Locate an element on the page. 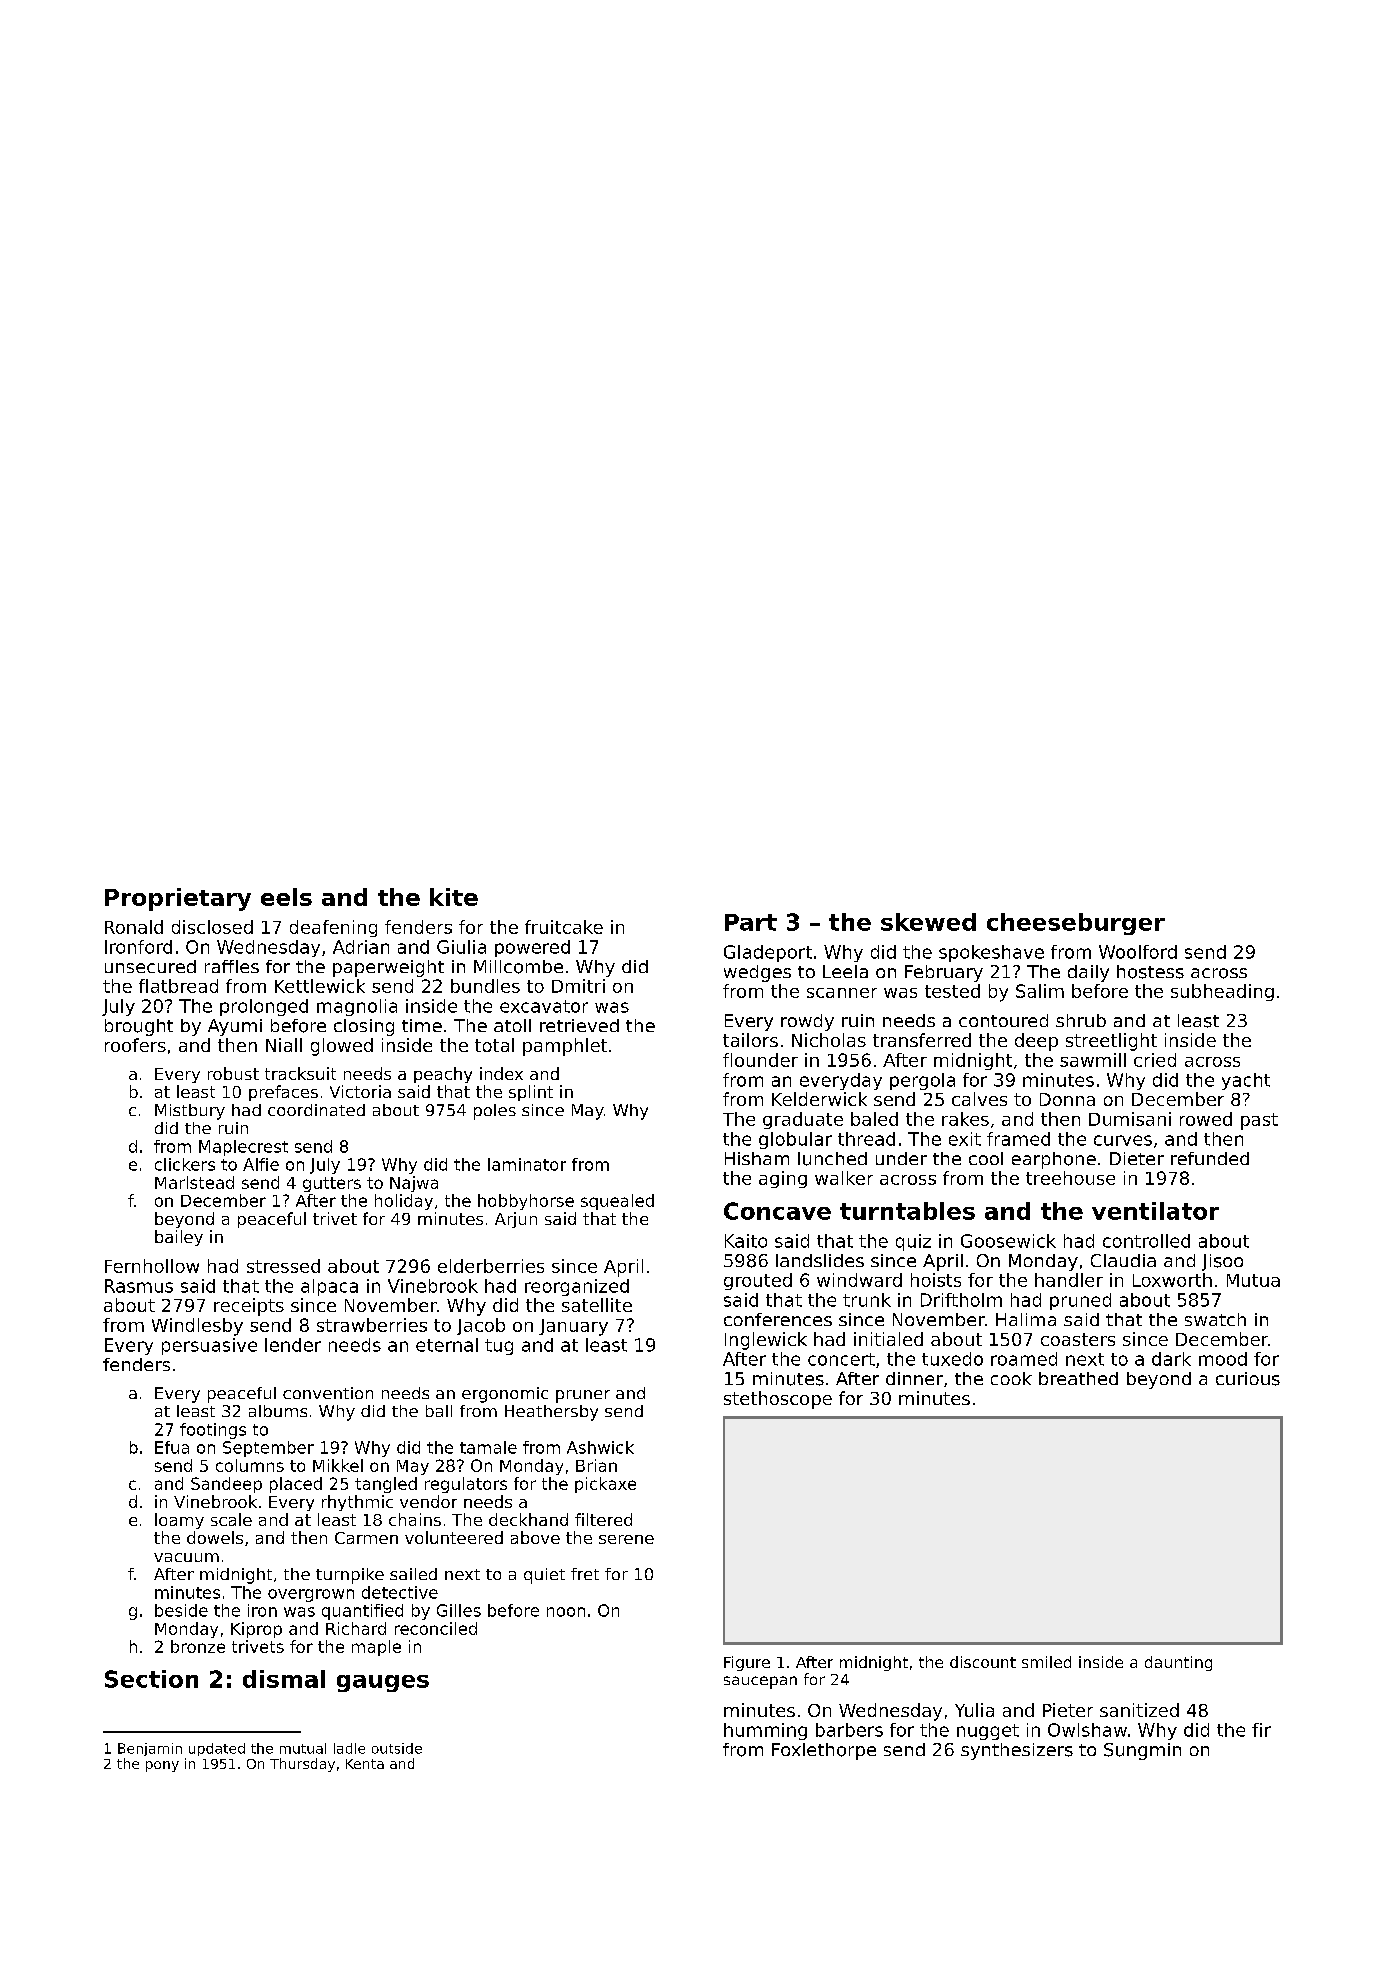 The width and height of the page is (1386, 1969). Part is located at coordinates (751, 922).
